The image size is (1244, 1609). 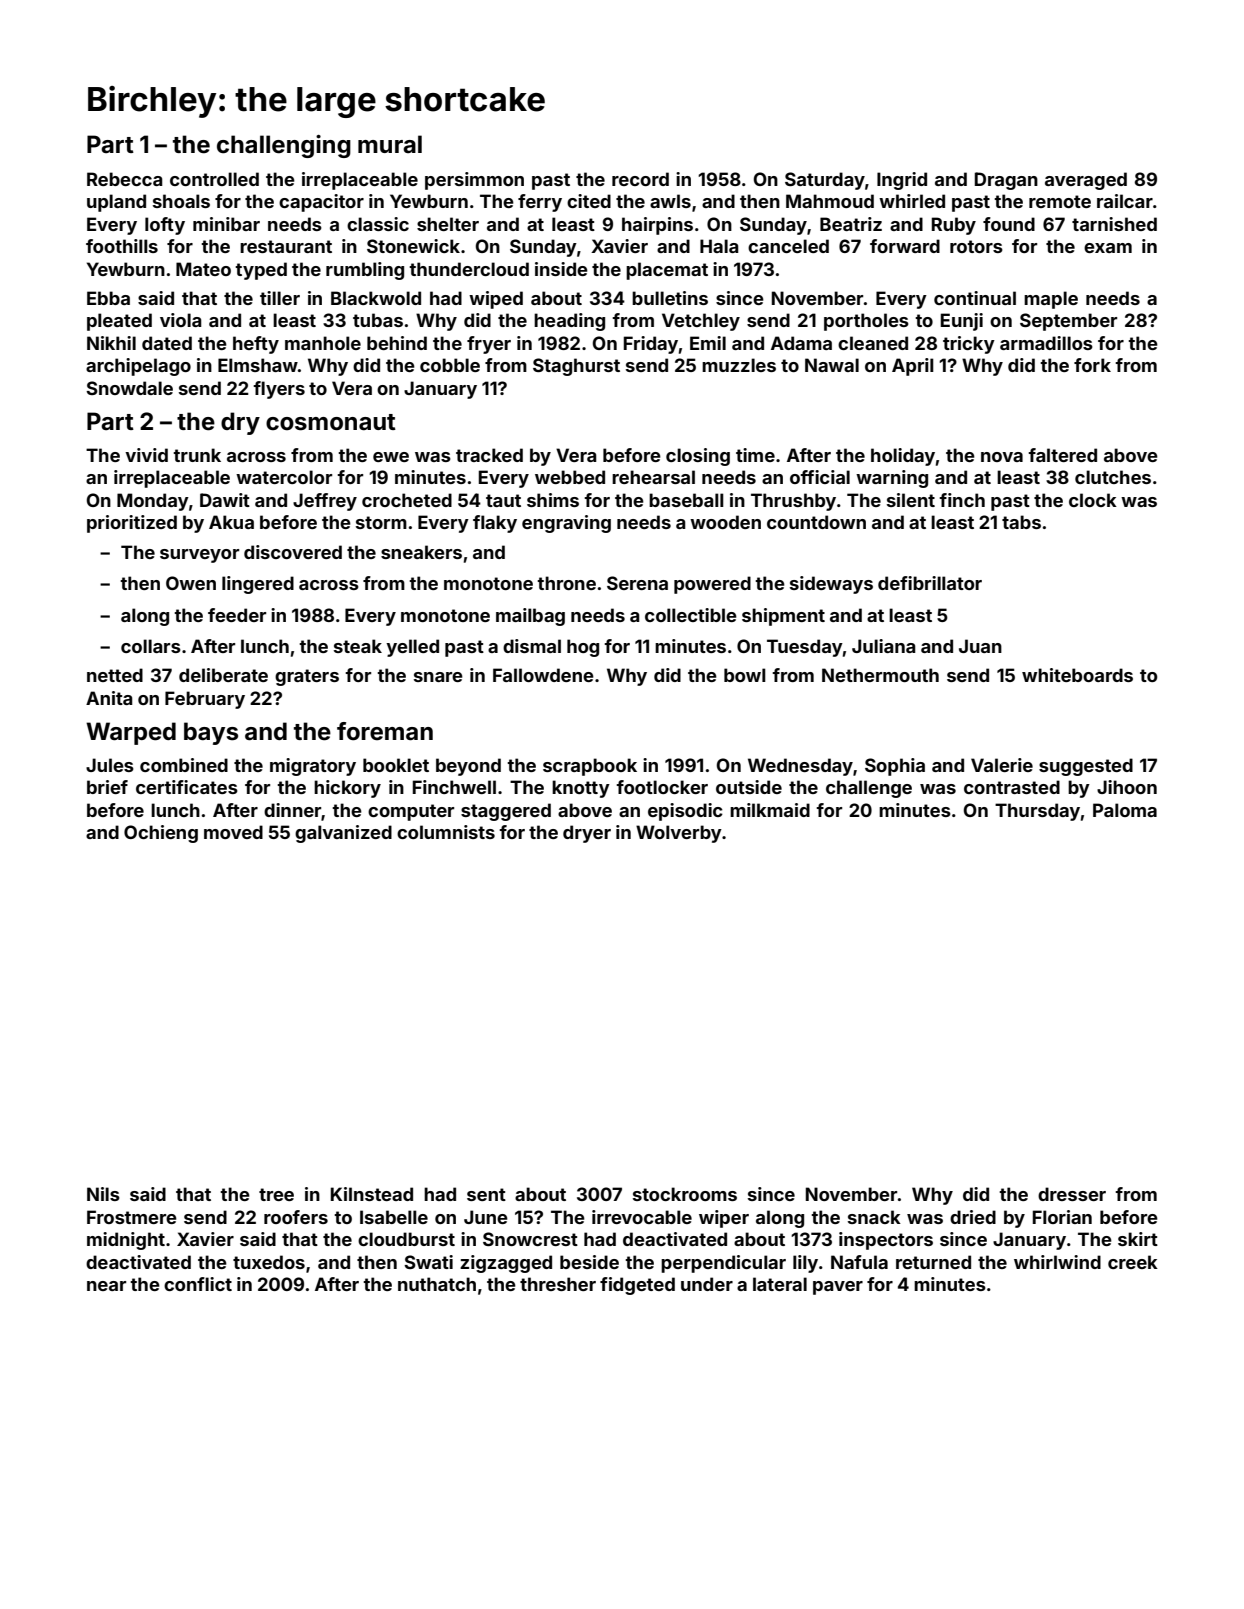 I want to click on forward, so click(x=905, y=246).
